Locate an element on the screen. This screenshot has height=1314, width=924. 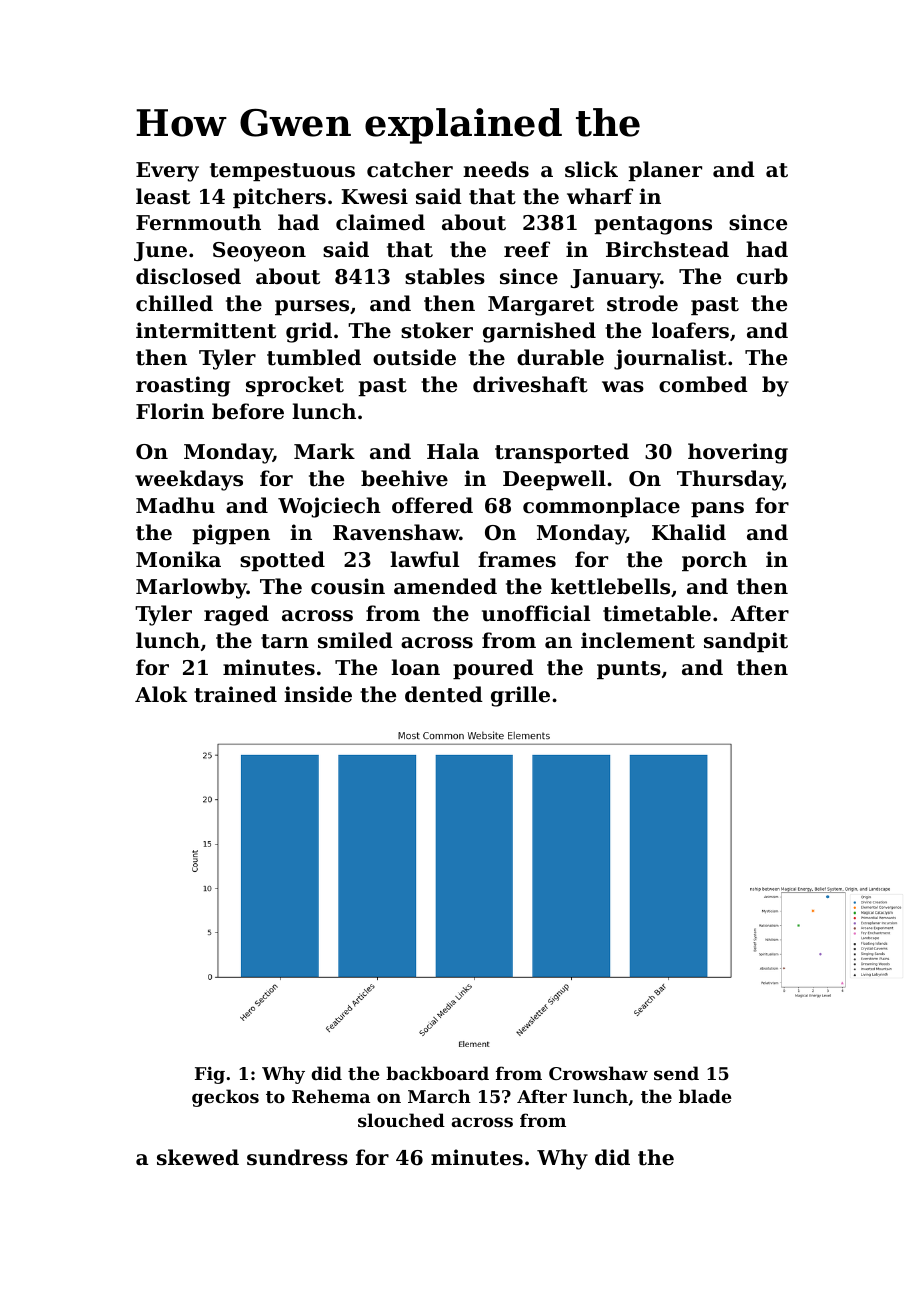
planer is located at coordinates (665, 171).
